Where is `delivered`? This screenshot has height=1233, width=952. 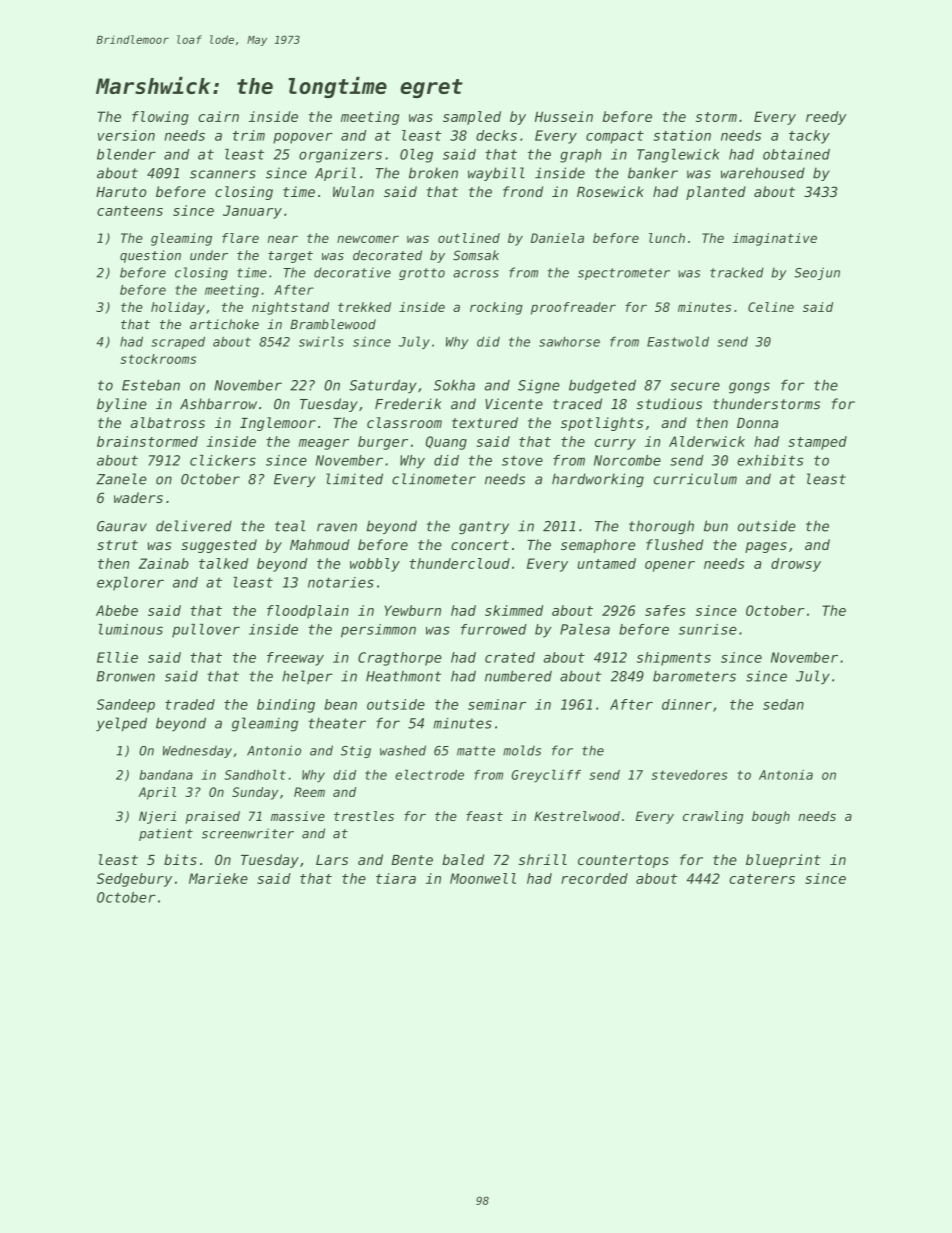
delivered is located at coordinates (194, 526).
